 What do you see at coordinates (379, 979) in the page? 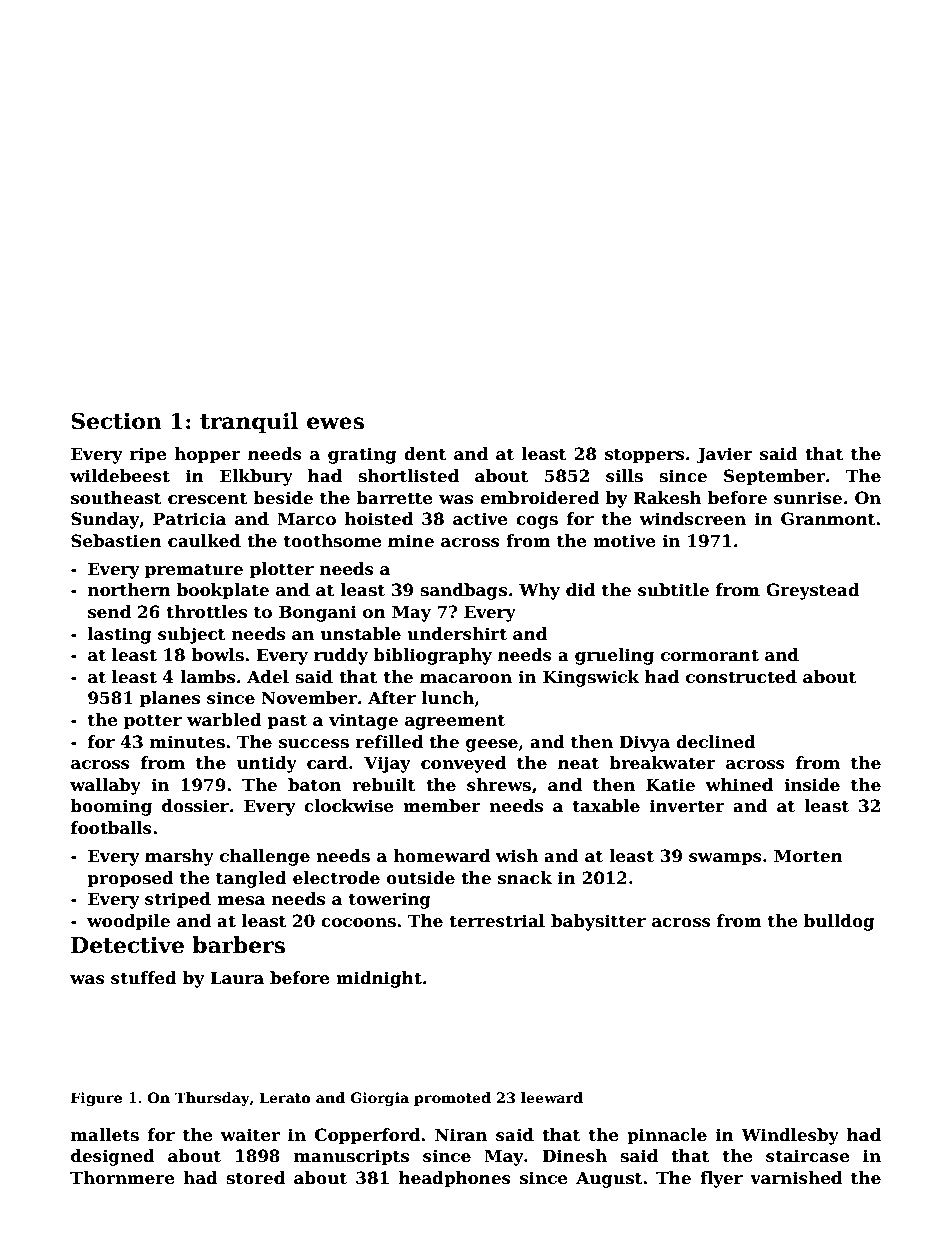
I see `midnight` at bounding box center [379, 979].
